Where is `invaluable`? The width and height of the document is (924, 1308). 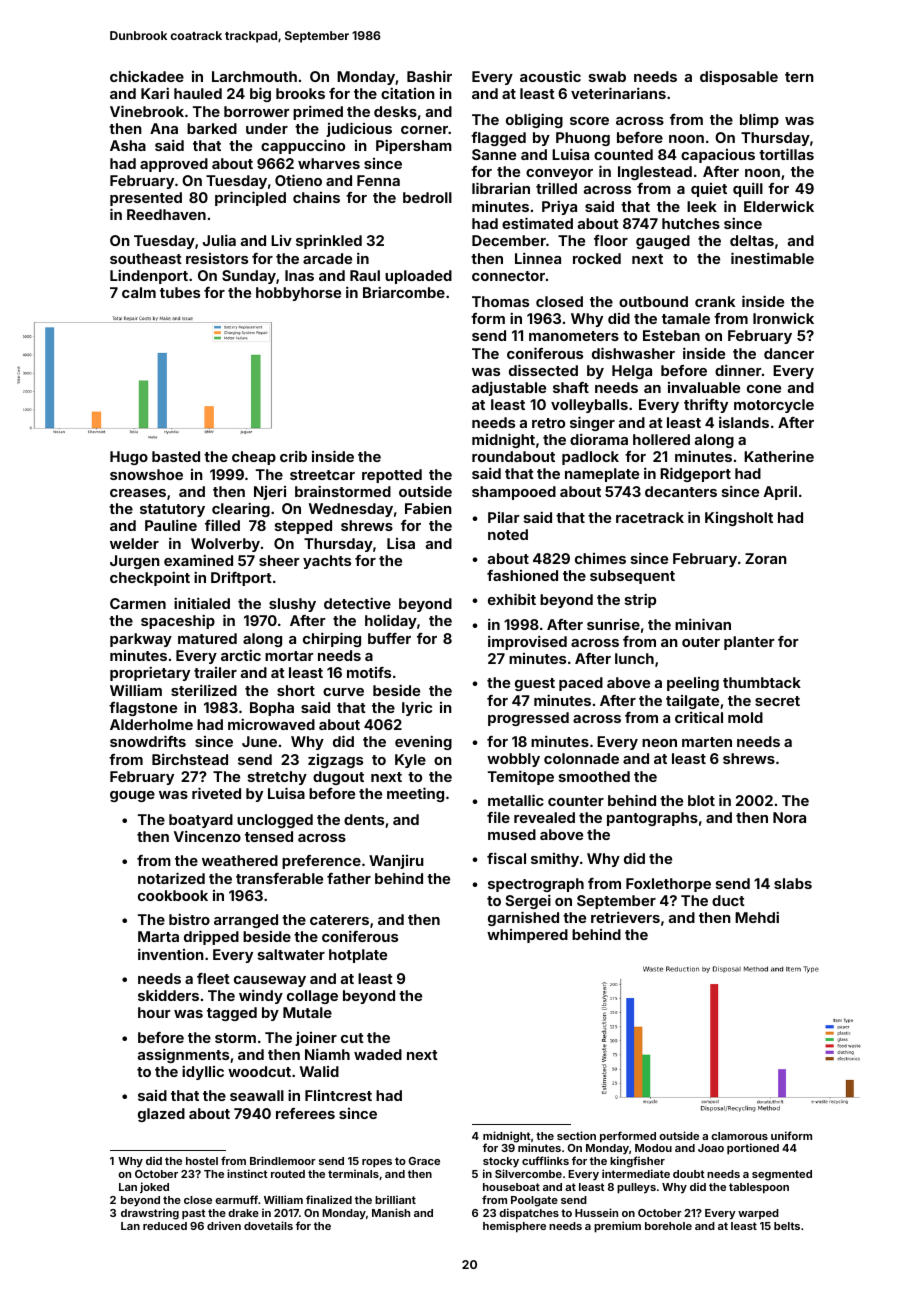 invaluable is located at coordinates (704, 387).
